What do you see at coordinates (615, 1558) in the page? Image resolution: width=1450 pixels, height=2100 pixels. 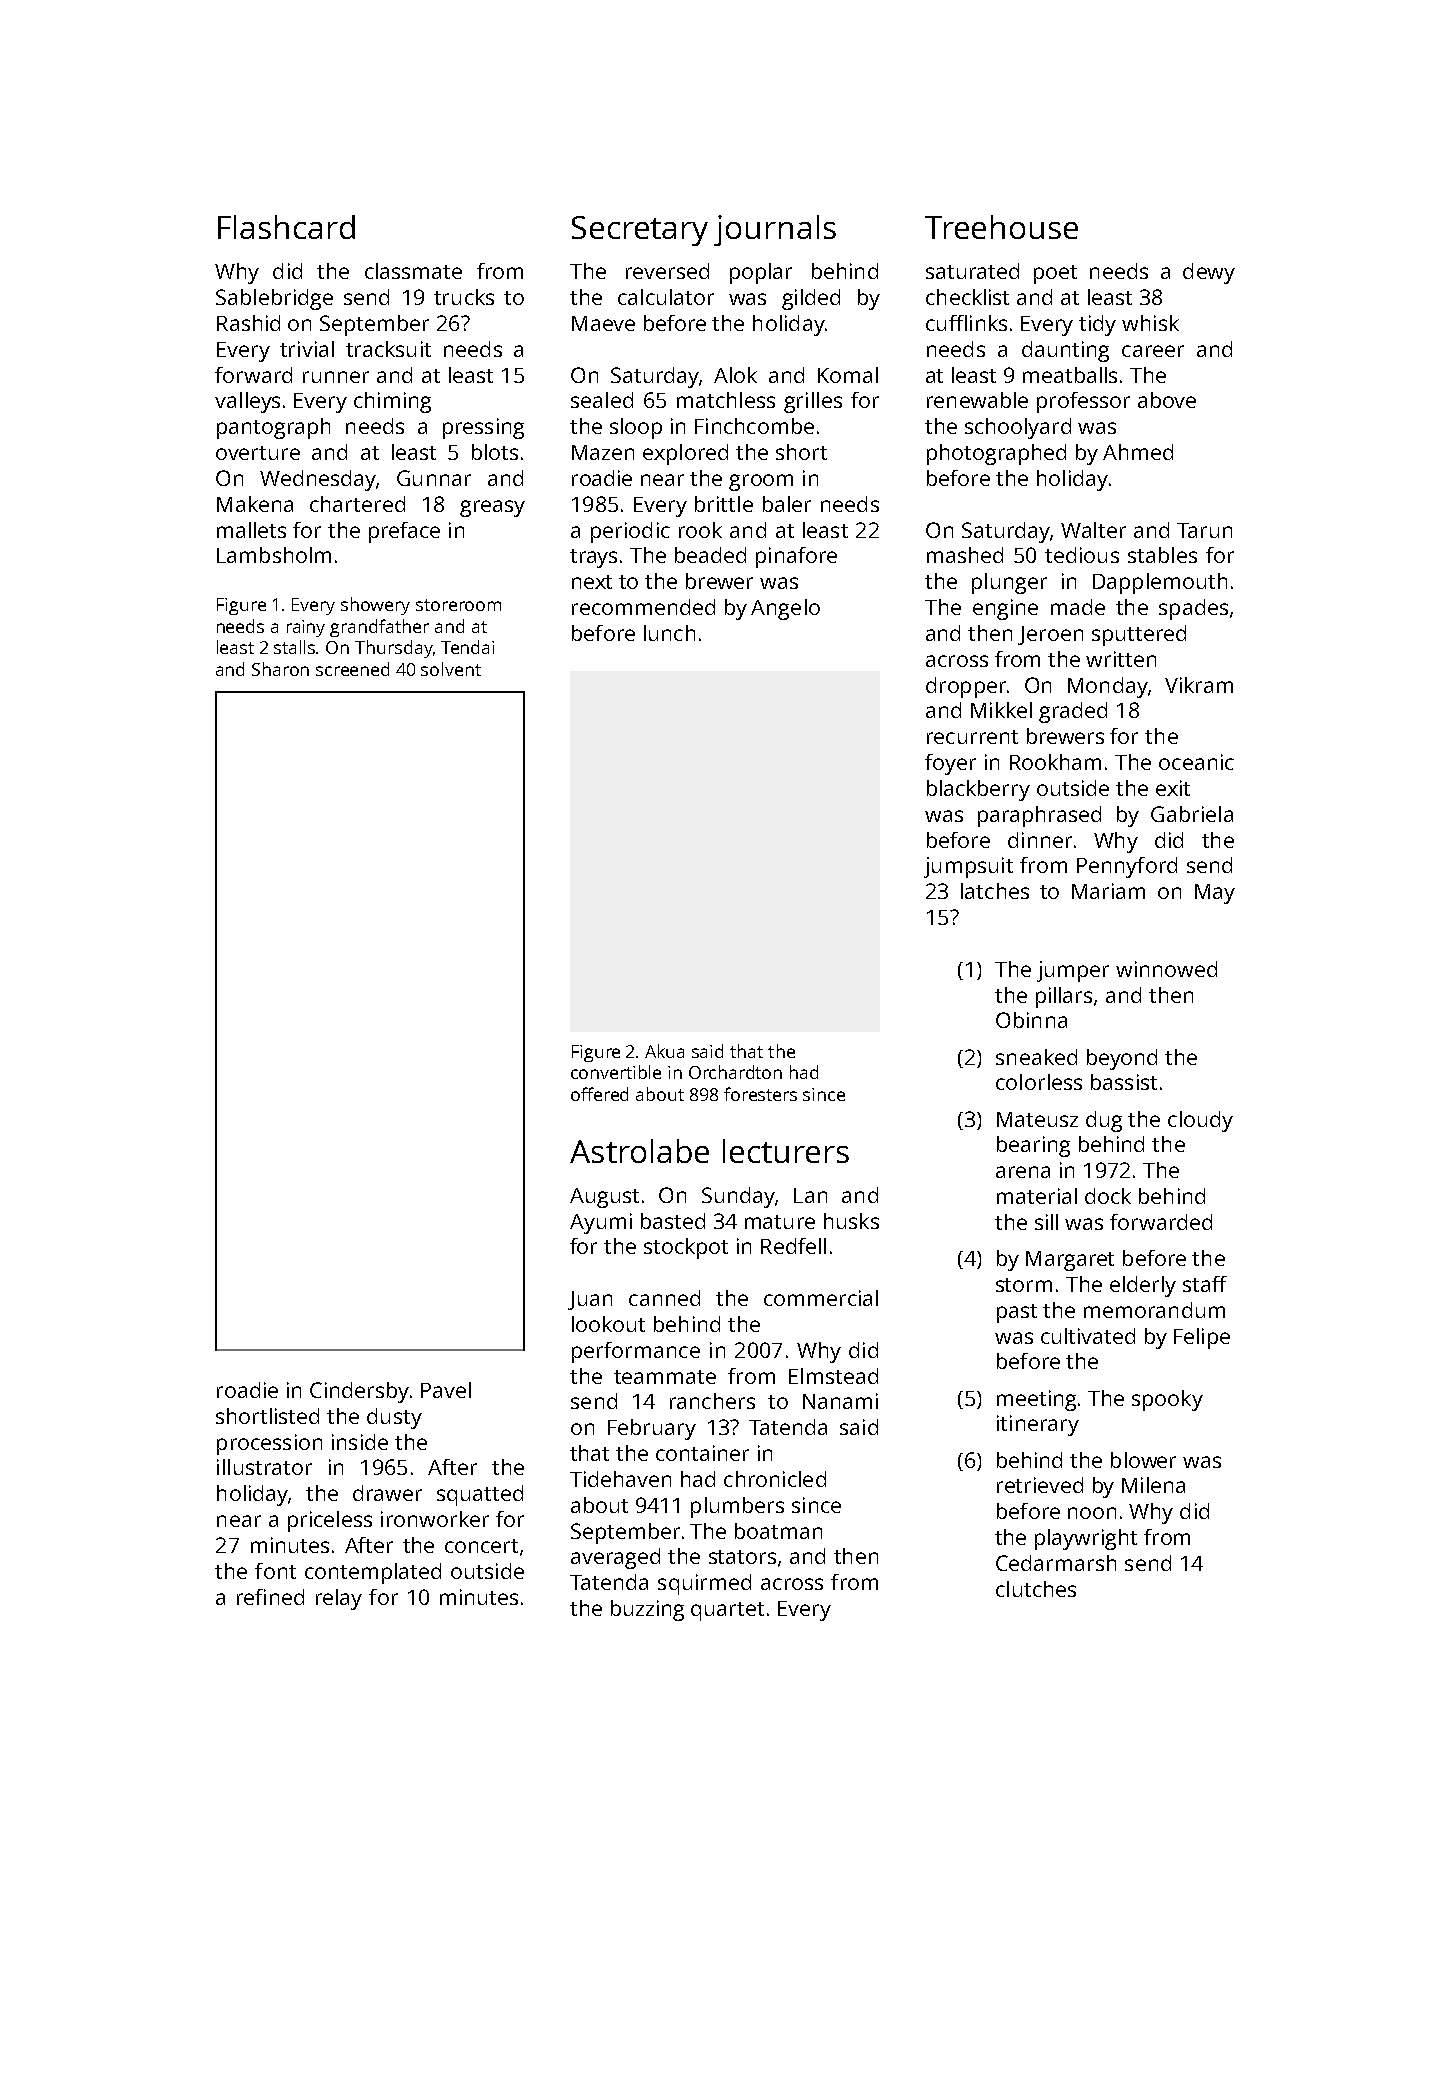 I see `averaged` at bounding box center [615, 1558].
